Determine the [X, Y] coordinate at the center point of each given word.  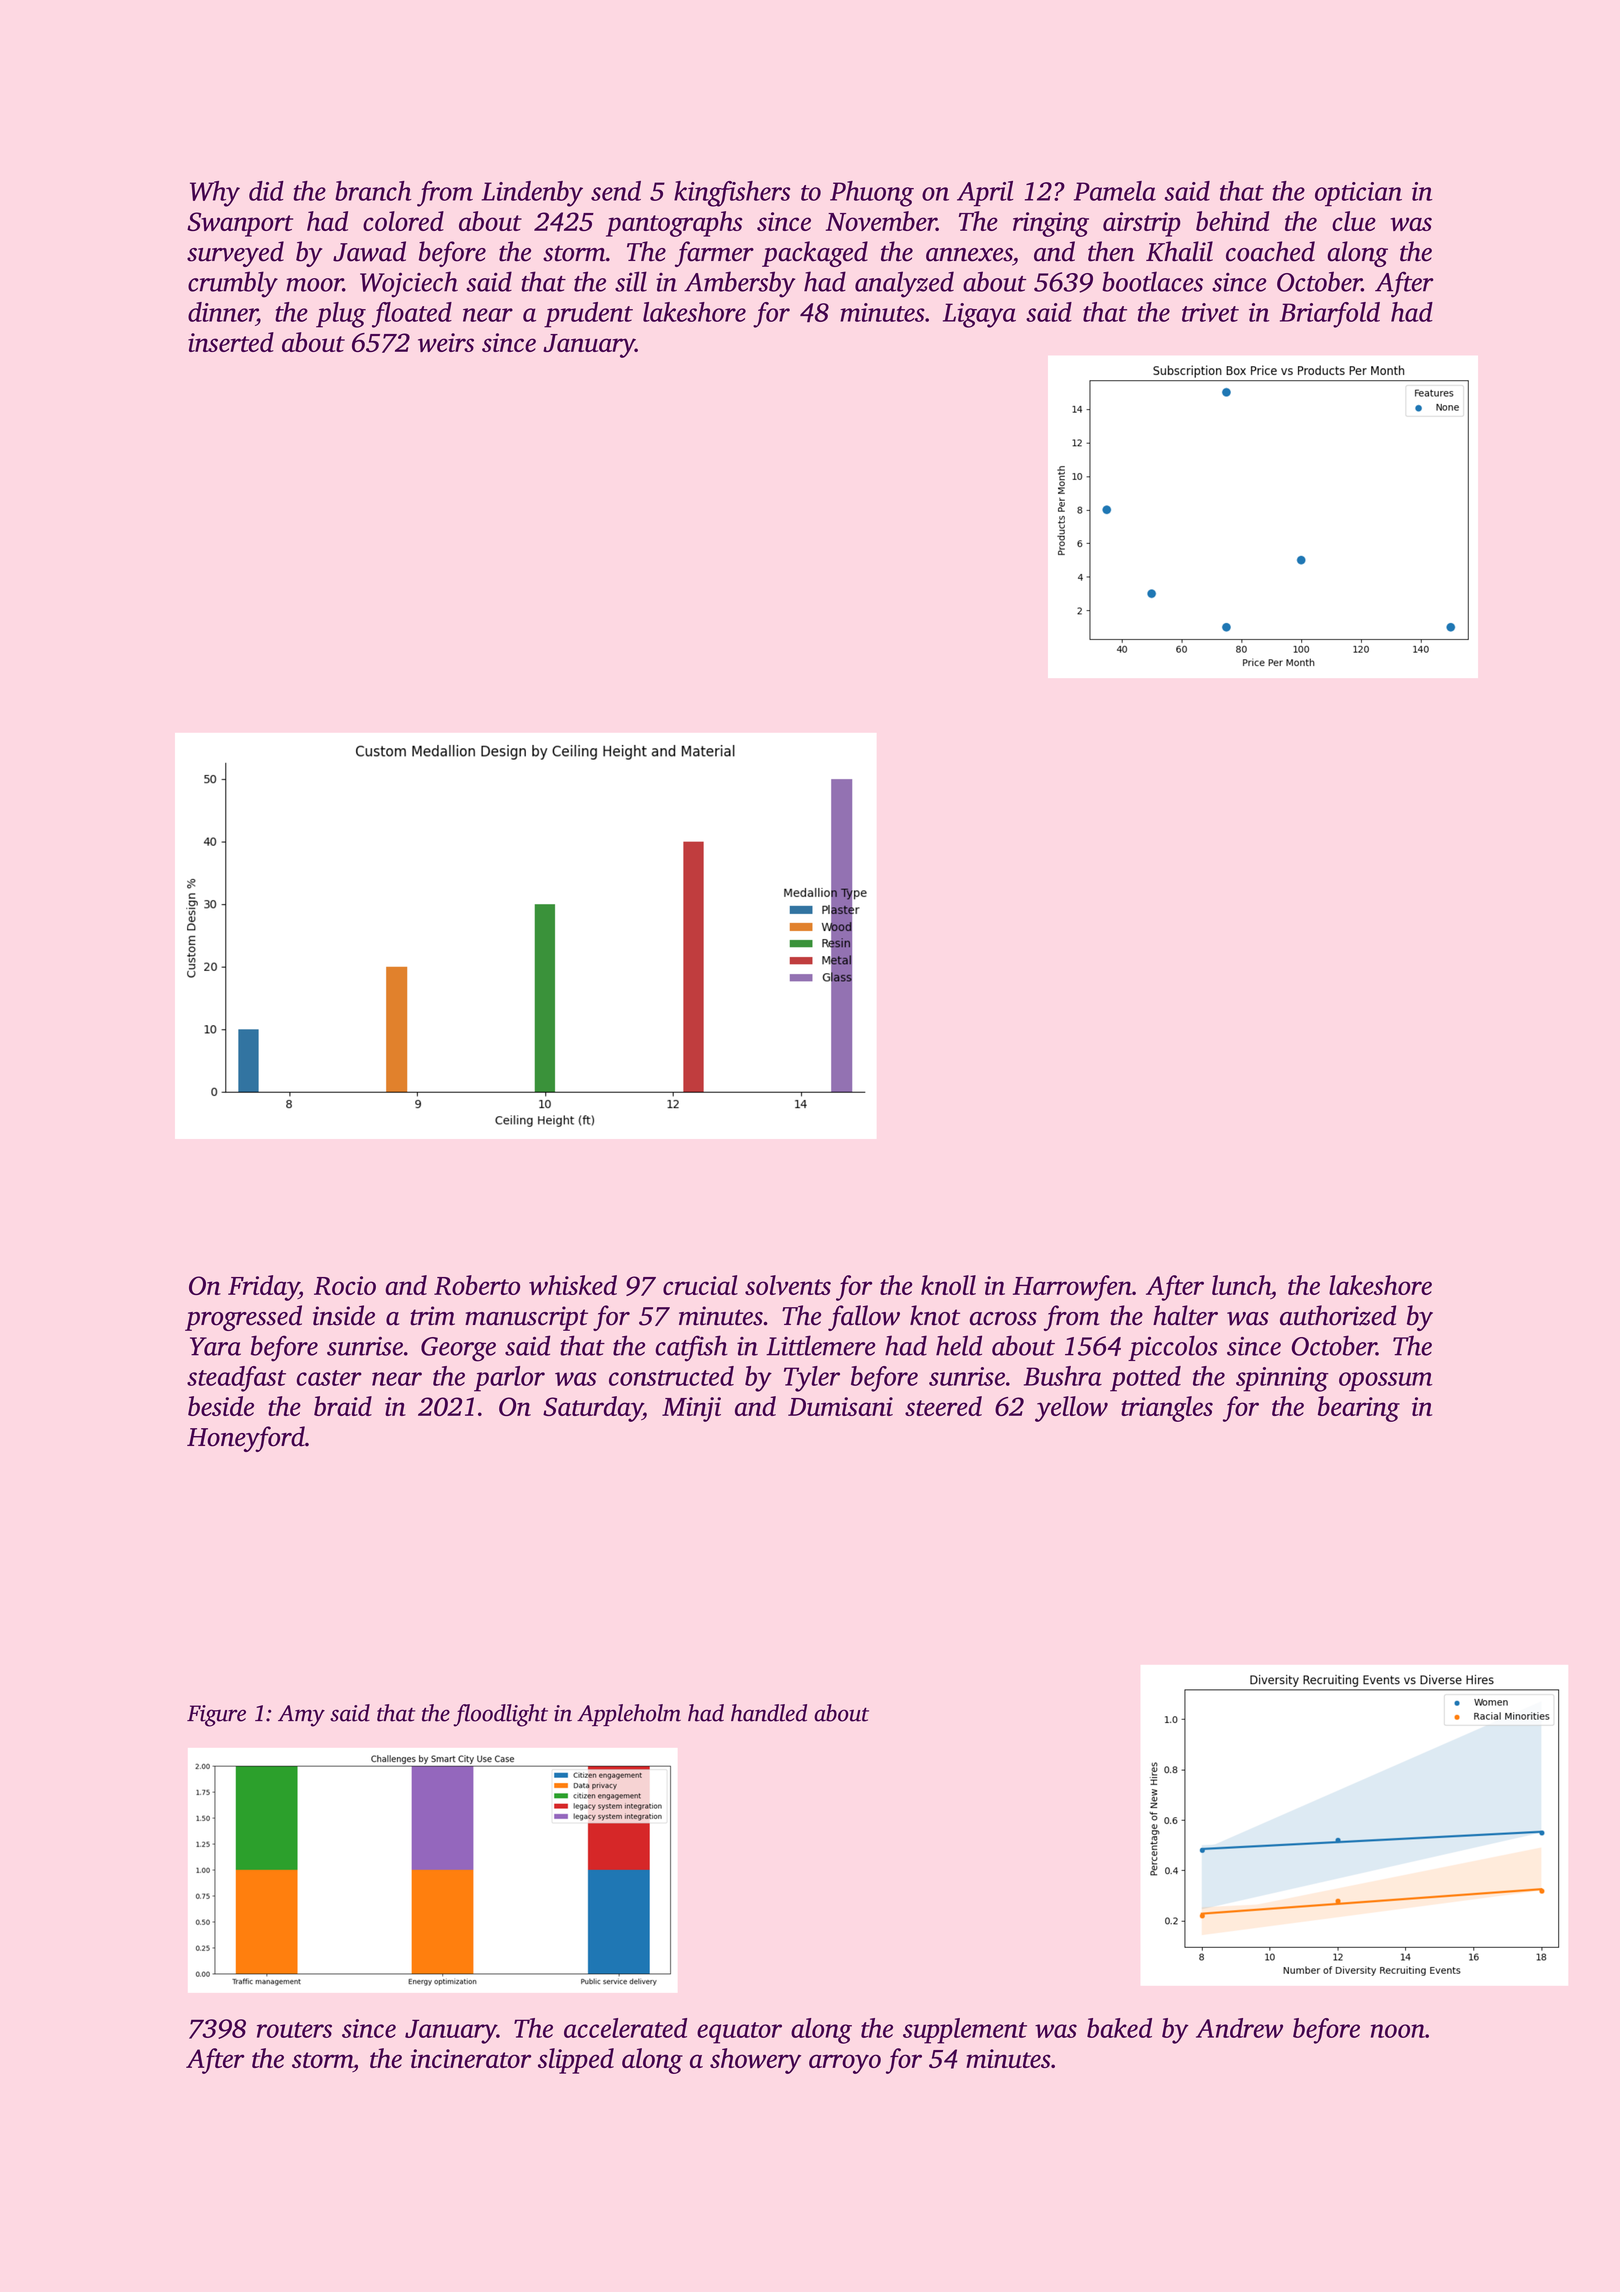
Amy [301, 1716]
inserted [231, 342]
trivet [1210, 312]
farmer [714, 254]
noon [1398, 2031]
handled [769, 1713]
